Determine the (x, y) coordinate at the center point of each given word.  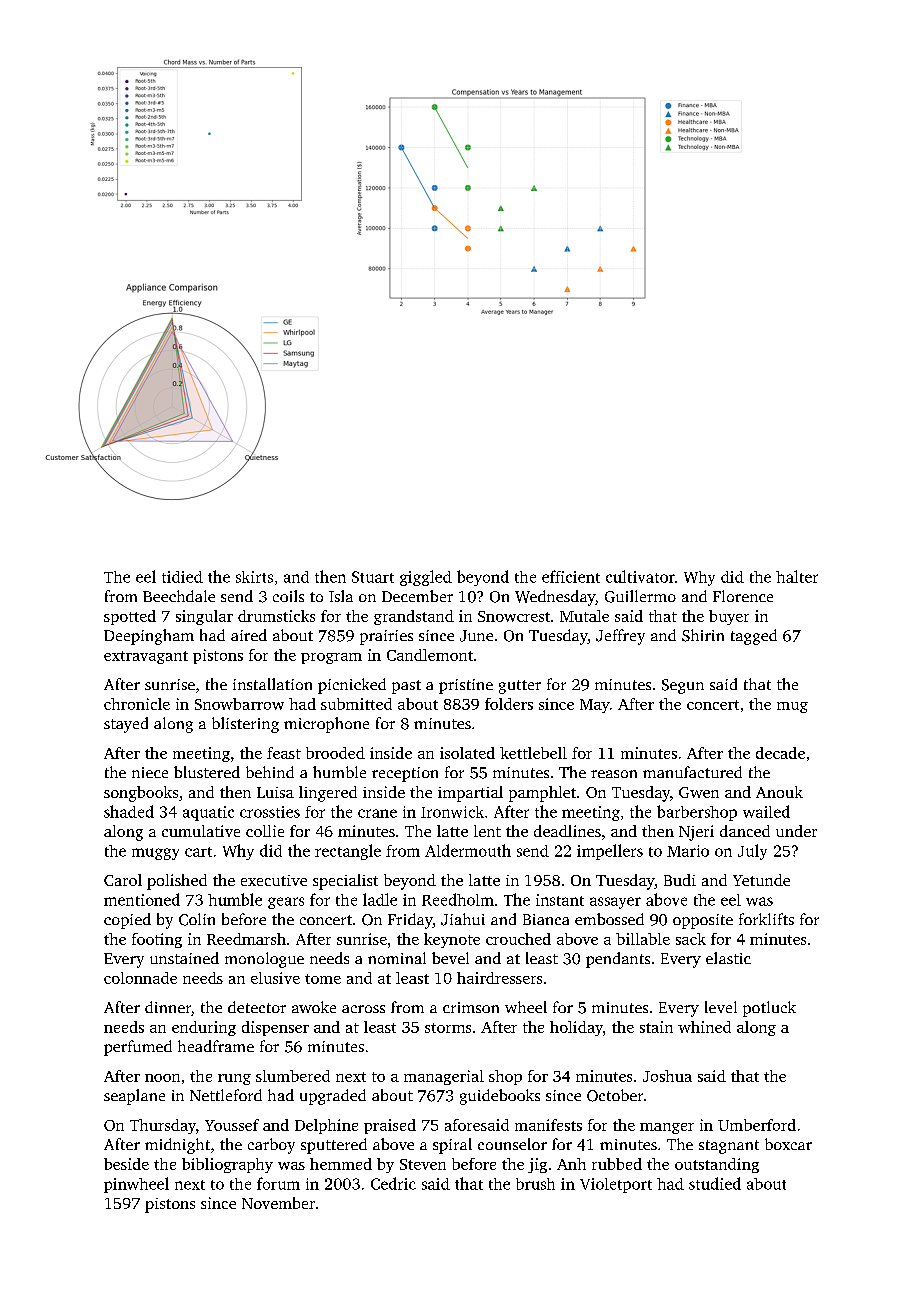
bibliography (227, 1165)
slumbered (293, 1076)
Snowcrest (514, 616)
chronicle (137, 704)
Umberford (757, 1125)
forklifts (766, 919)
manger (667, 1128)
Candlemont (430, 655)
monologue (264, 960)
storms (448, 1028)
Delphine (326, 1126)
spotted (130, 617)
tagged (754, 637)
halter (797, 576)
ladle (380, 899)
